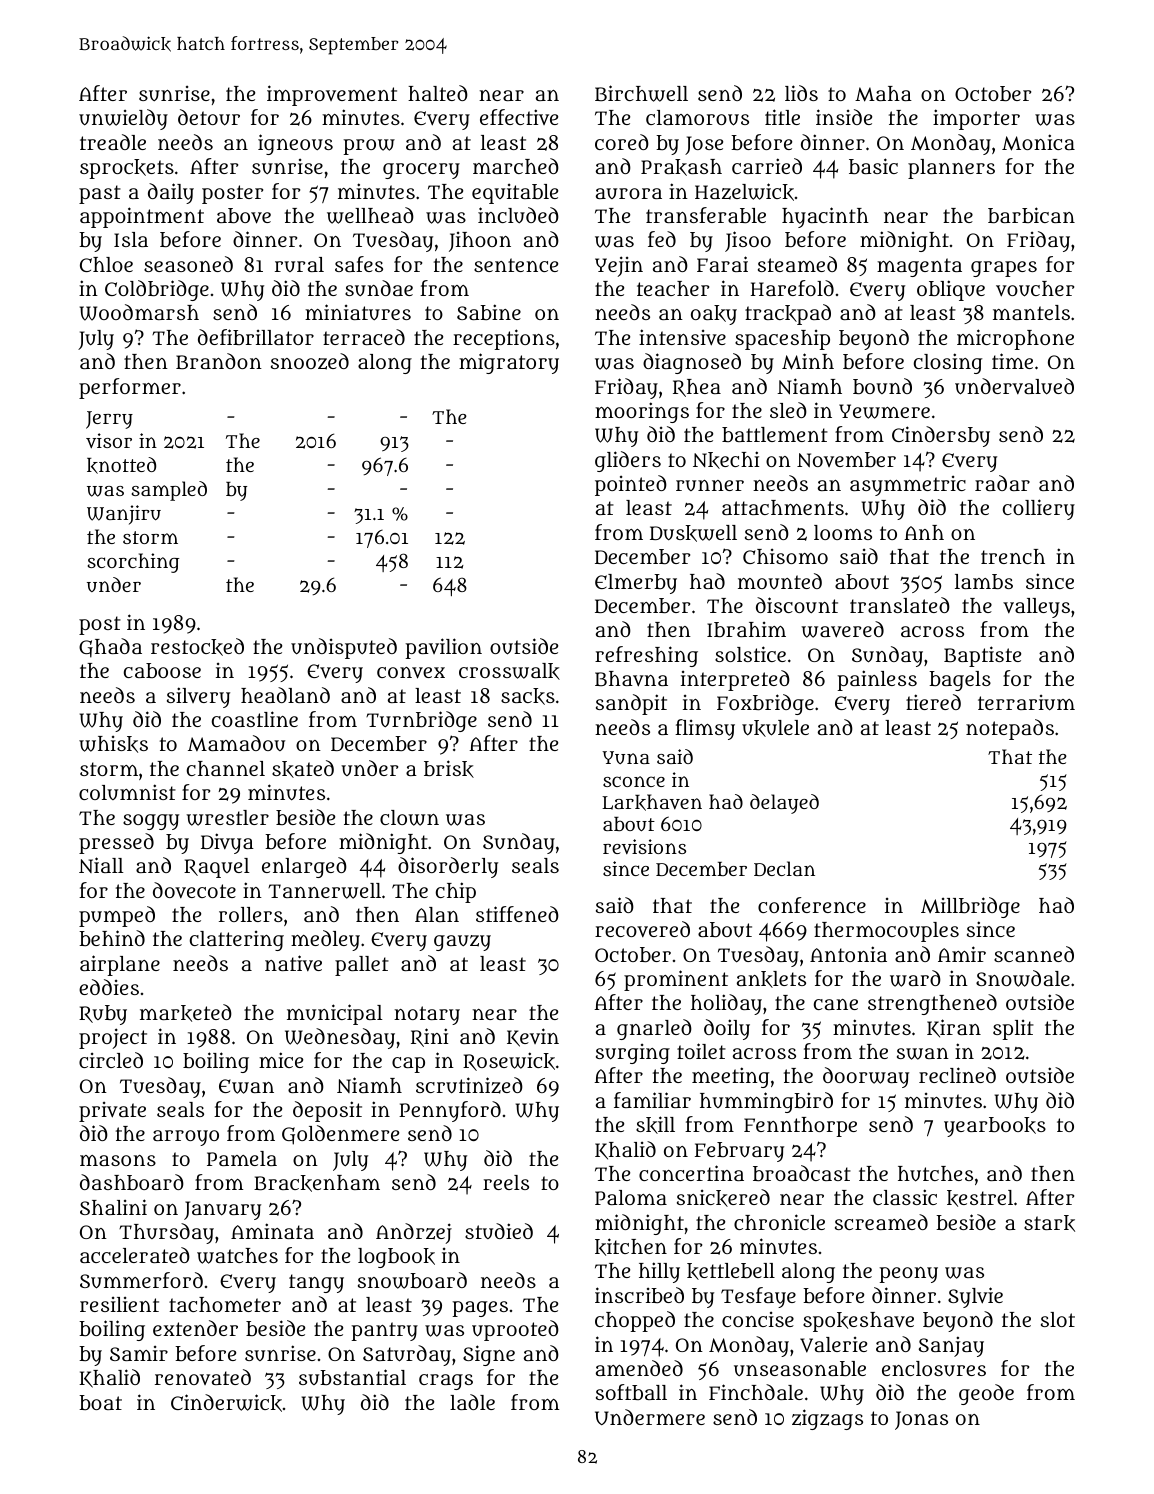 This screenshot has width=1154, height=1494. I want to click on skill, so click(655, 1125).
